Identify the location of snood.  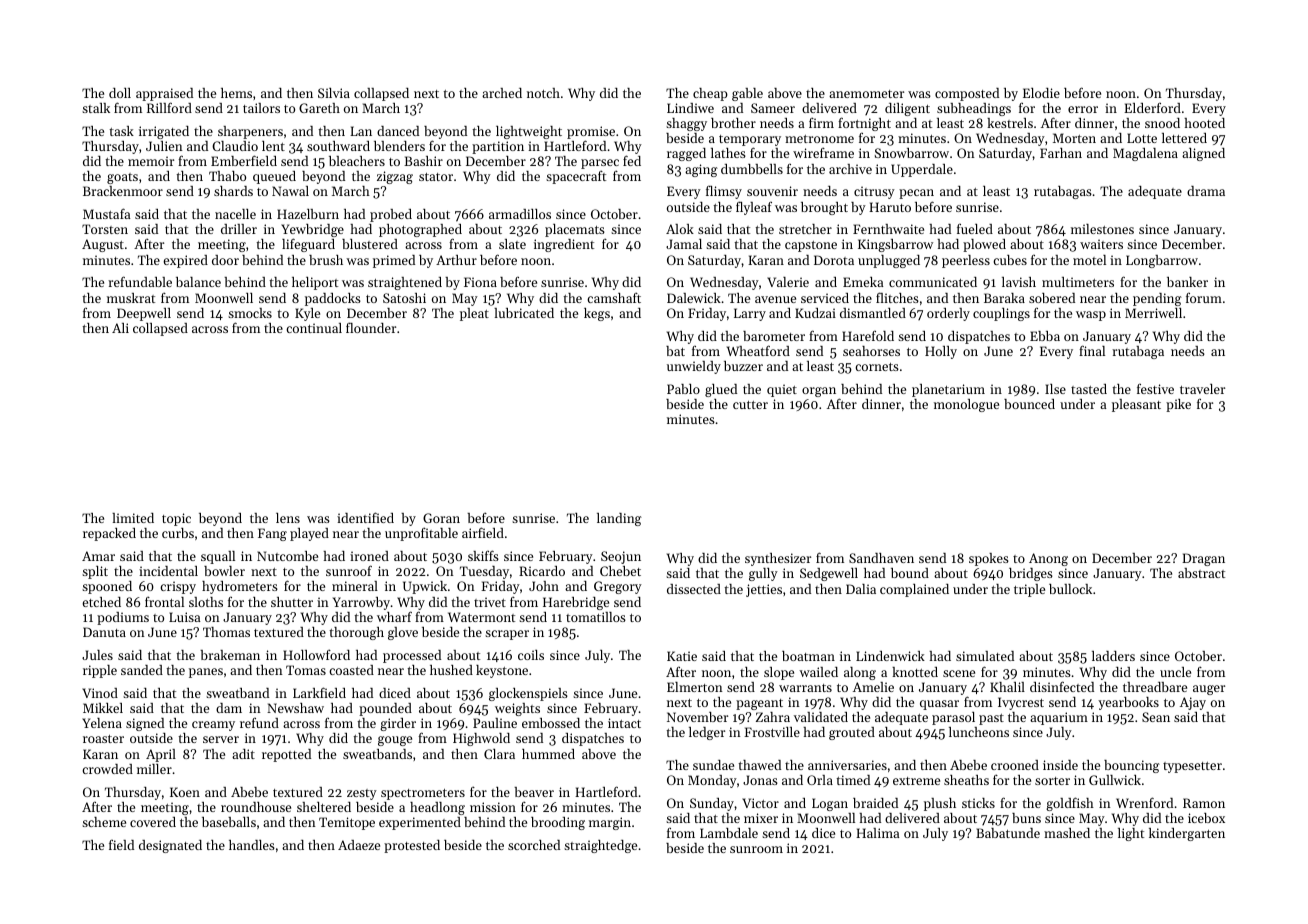
(1162, 123).
